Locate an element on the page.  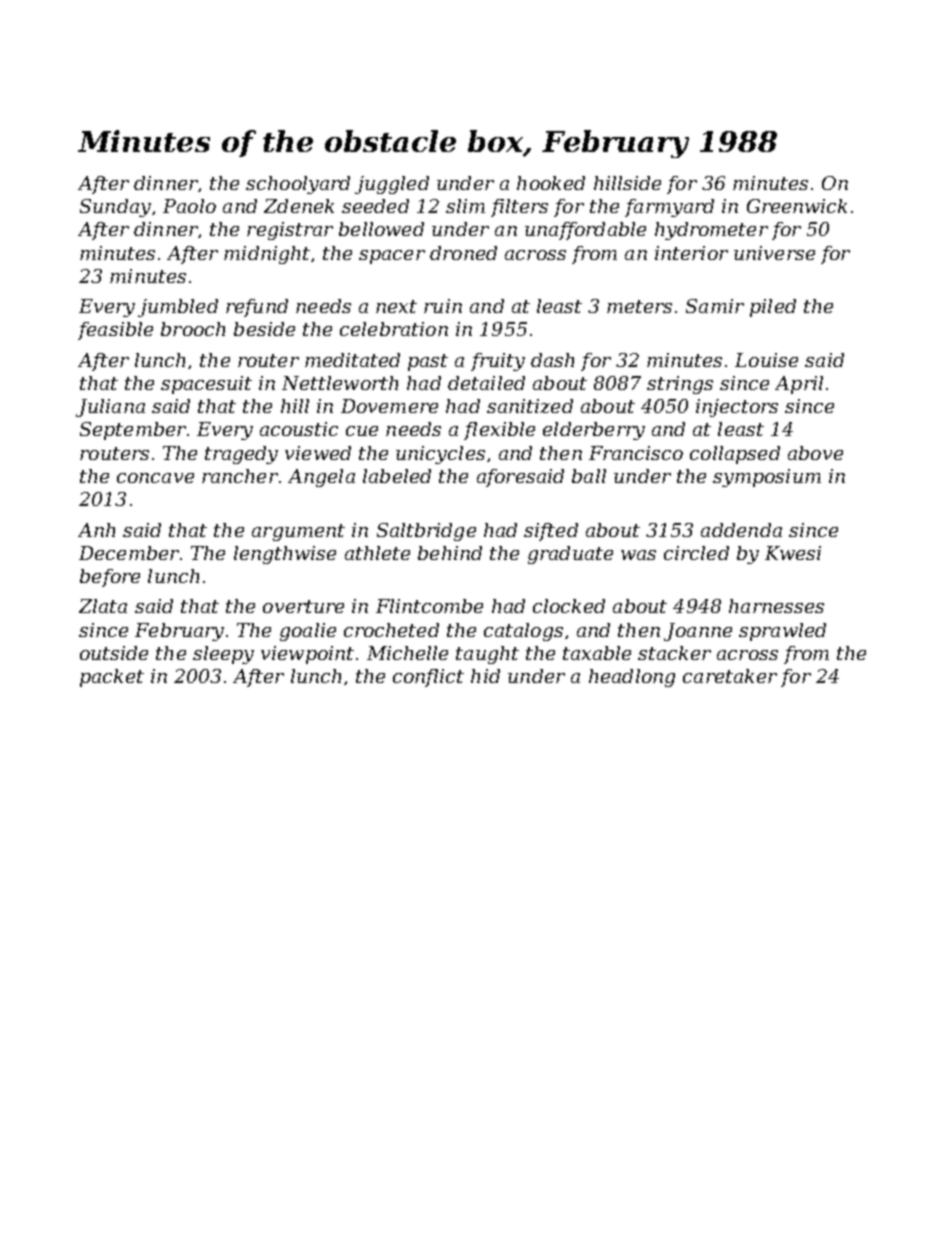
overture is located at coordinates (303, 606).
